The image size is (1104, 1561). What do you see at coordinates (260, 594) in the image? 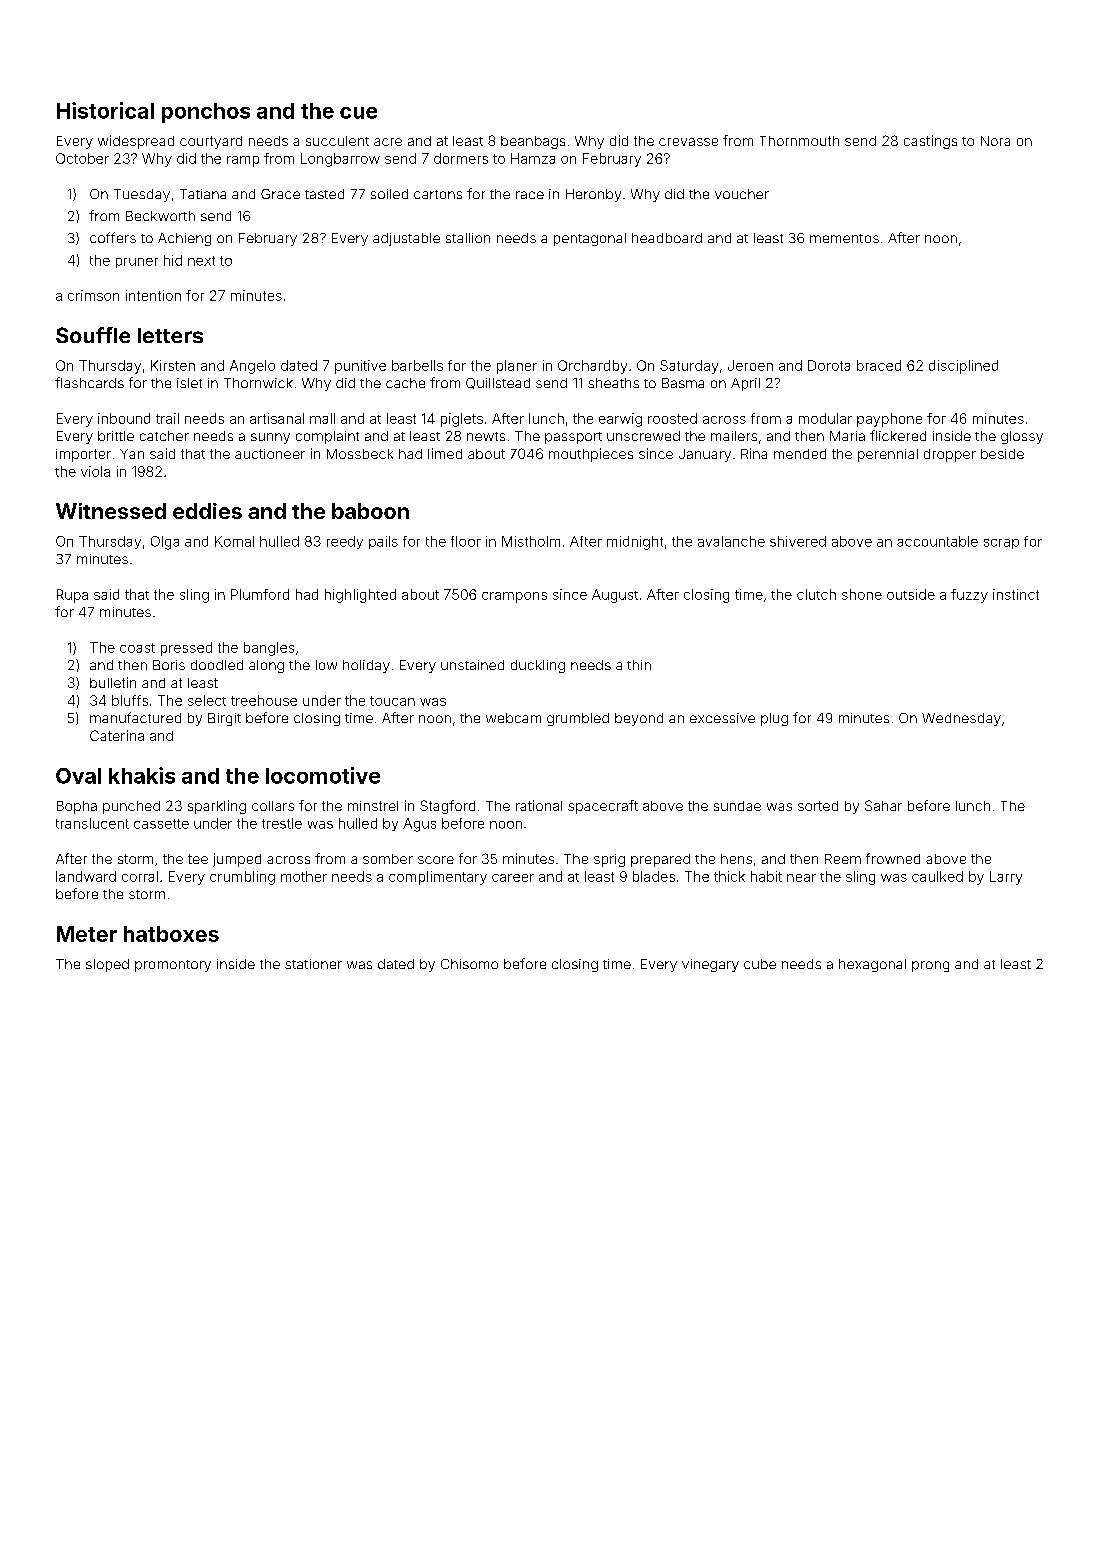
I see `Plumford` at bounding box center [260, 594].
